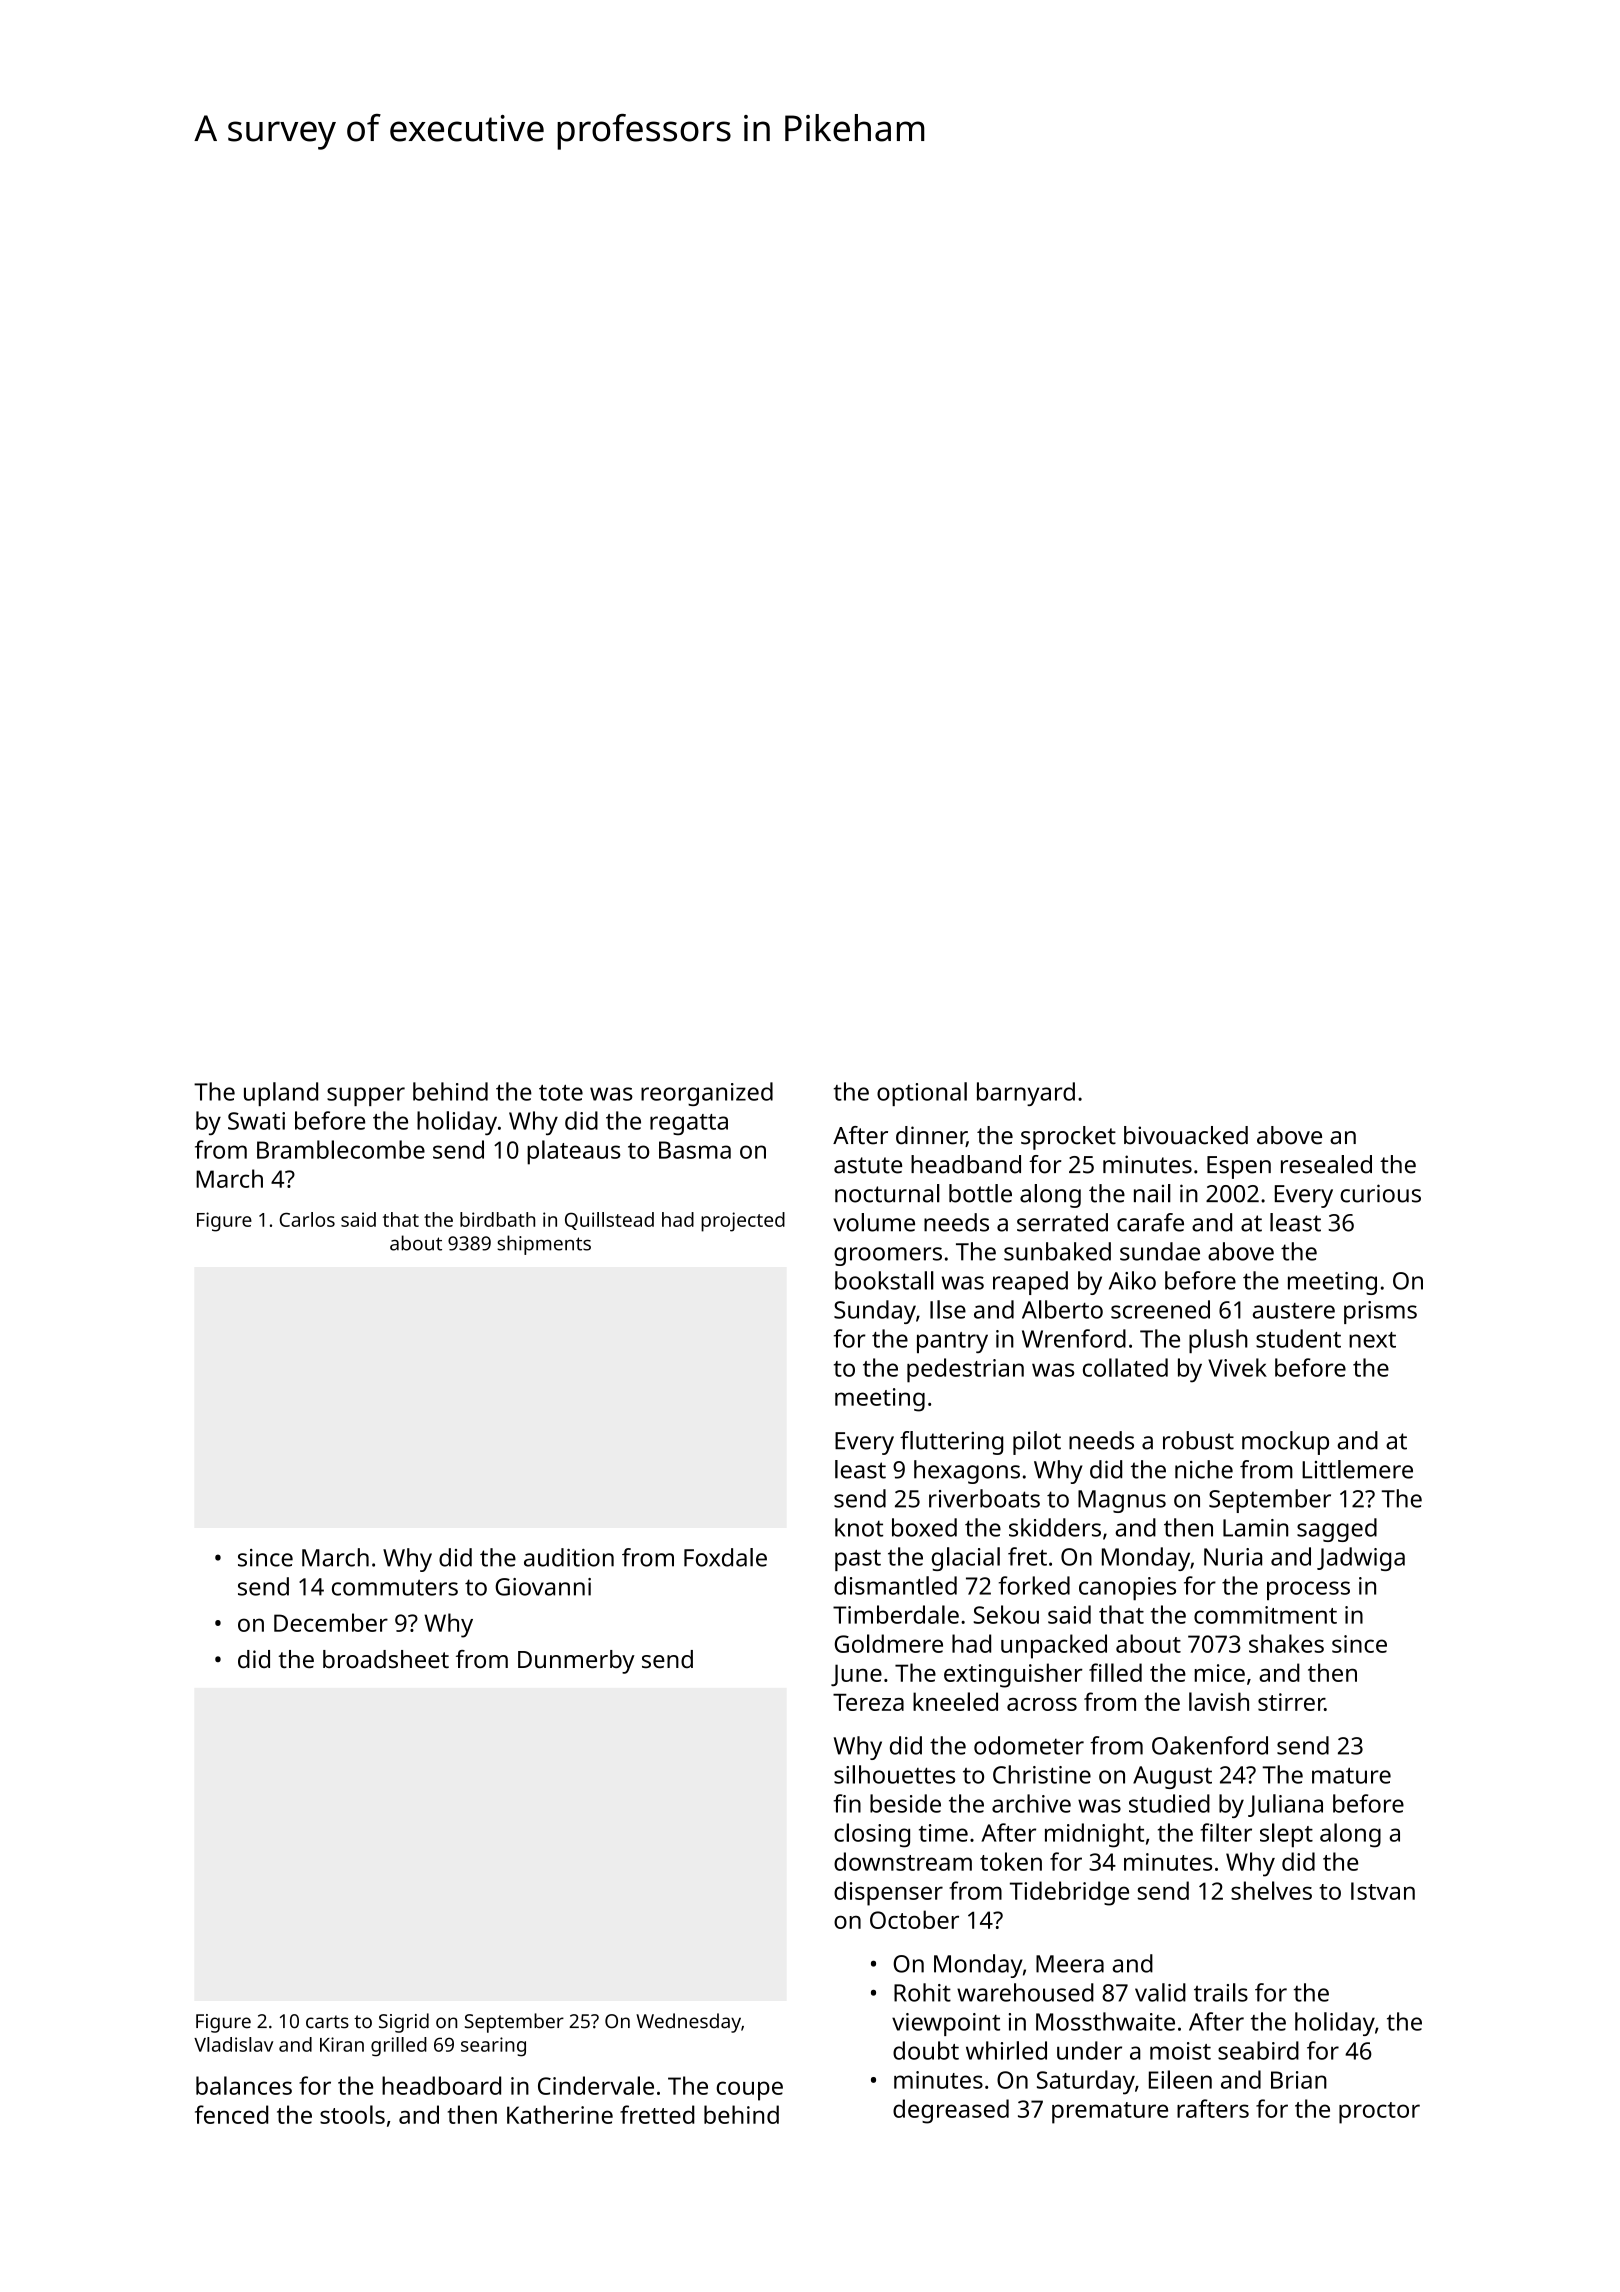 This screenshot has width=1620, height=2292. I want to click on August, so click(1172, 1777).
